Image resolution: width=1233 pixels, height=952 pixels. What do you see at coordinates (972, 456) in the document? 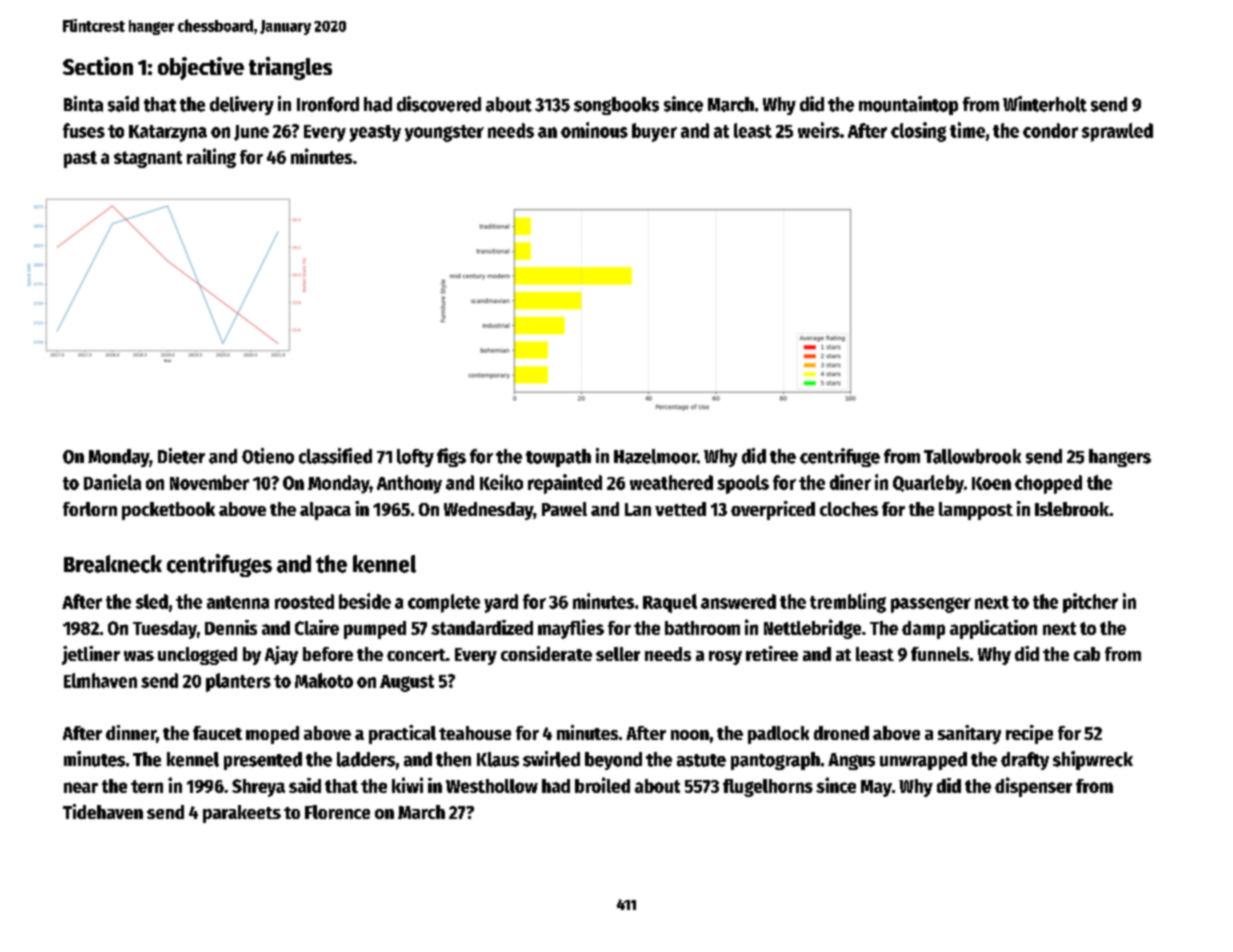
I see `Tallowbrook` at bounding box center [972, 456].
